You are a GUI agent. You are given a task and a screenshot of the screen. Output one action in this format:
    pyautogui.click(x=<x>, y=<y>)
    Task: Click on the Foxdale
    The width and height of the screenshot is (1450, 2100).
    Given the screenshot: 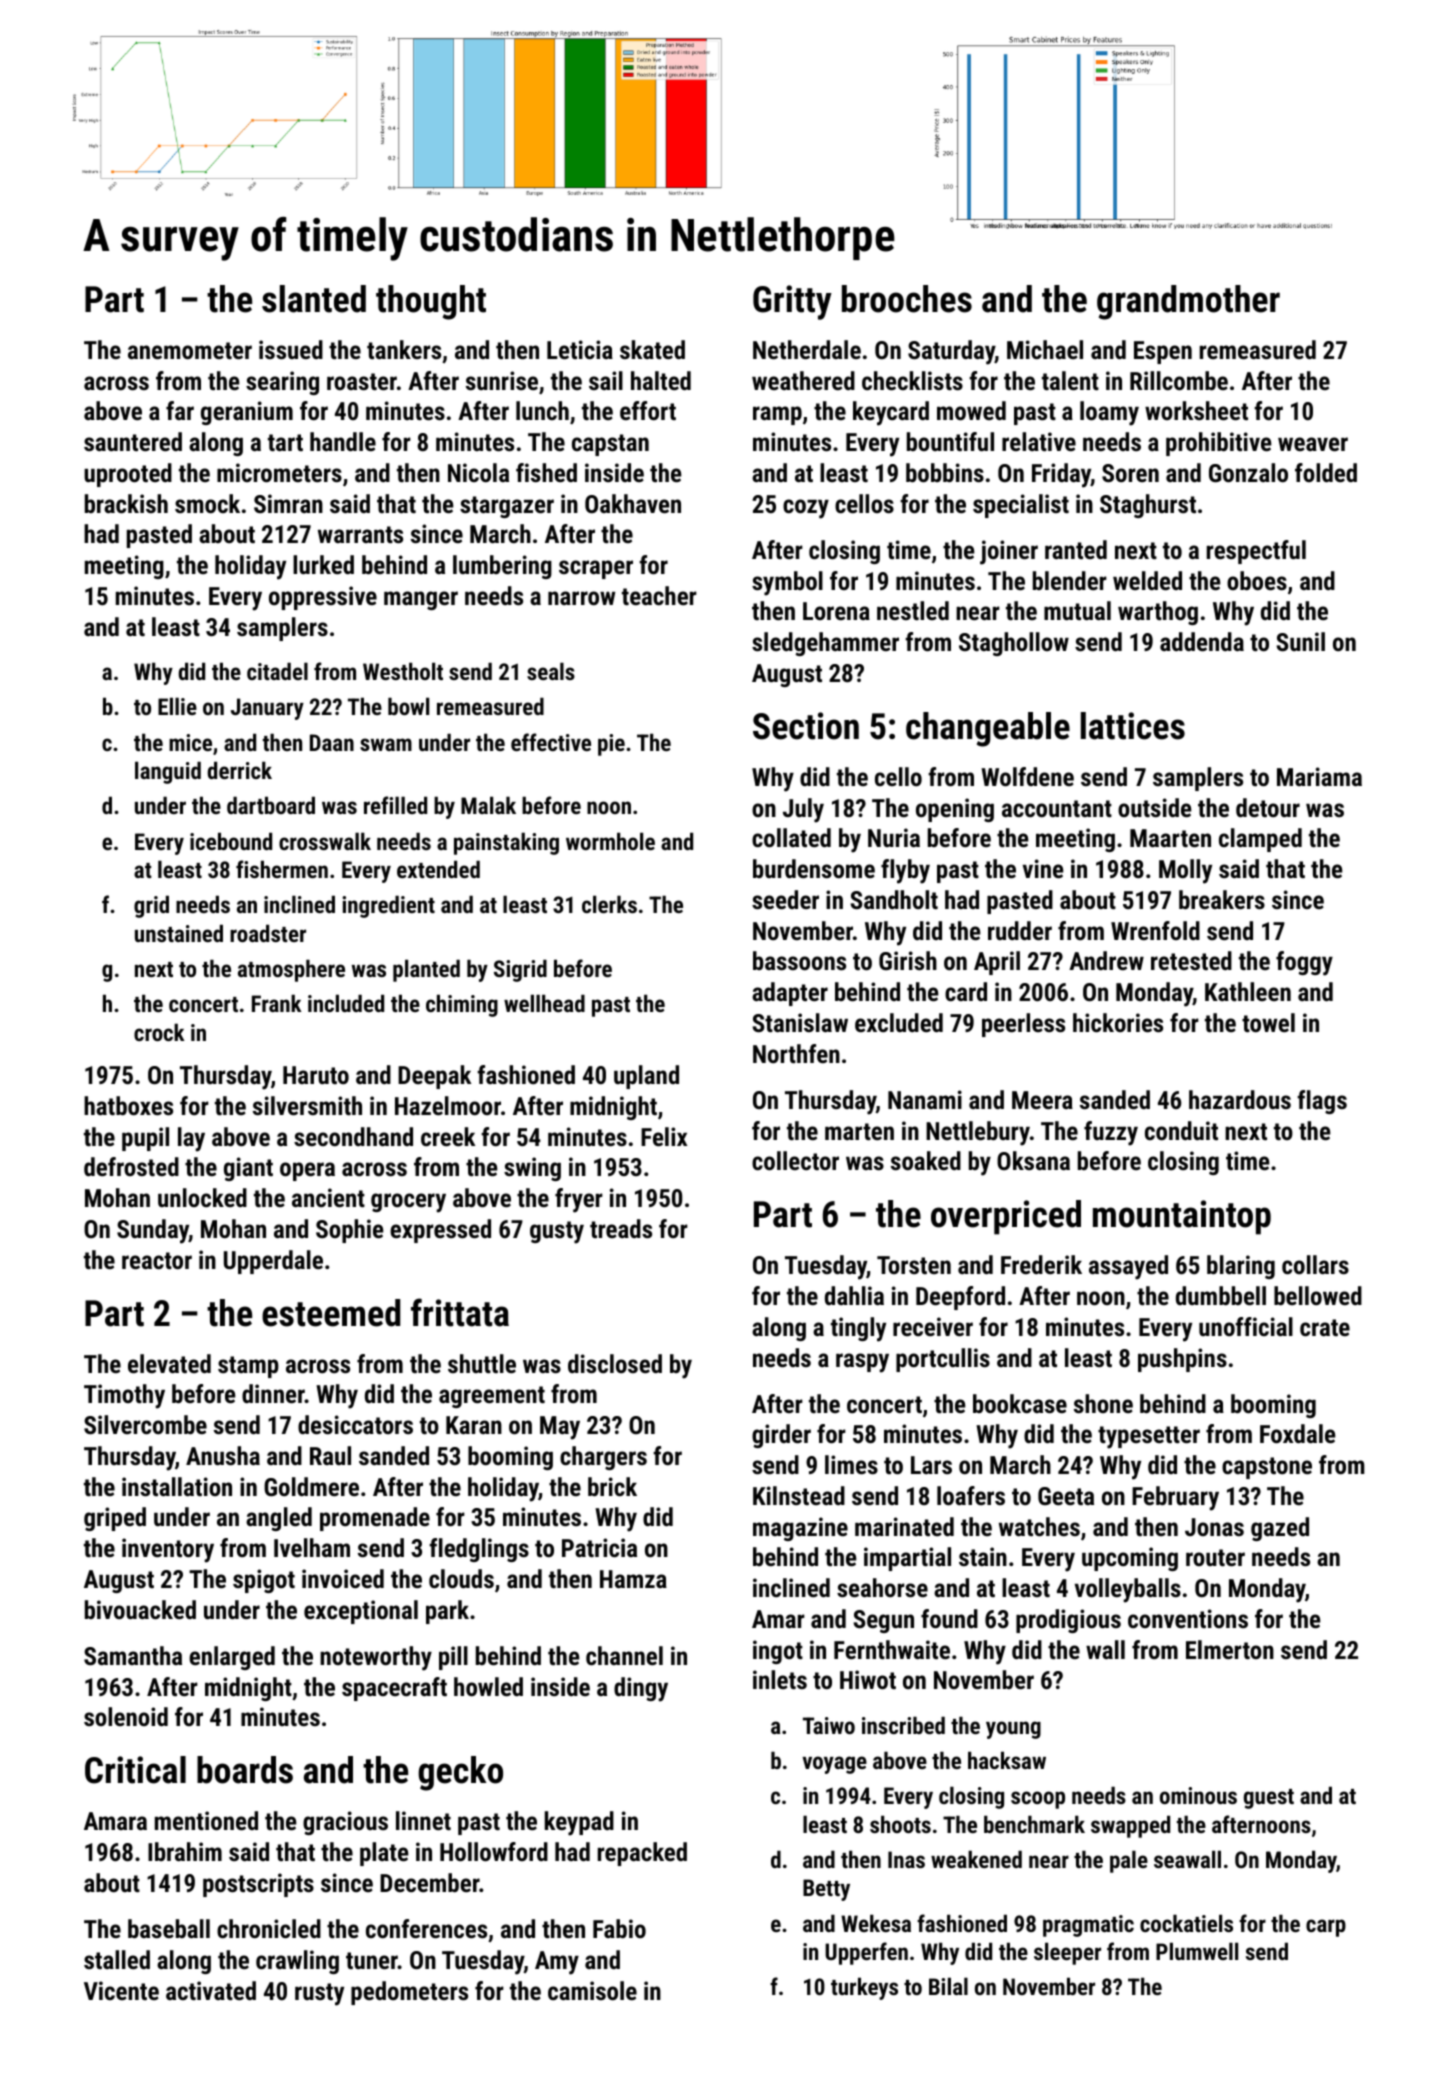 What is the action you would take?
    pyautogui.click(x=1298, y=1433)
